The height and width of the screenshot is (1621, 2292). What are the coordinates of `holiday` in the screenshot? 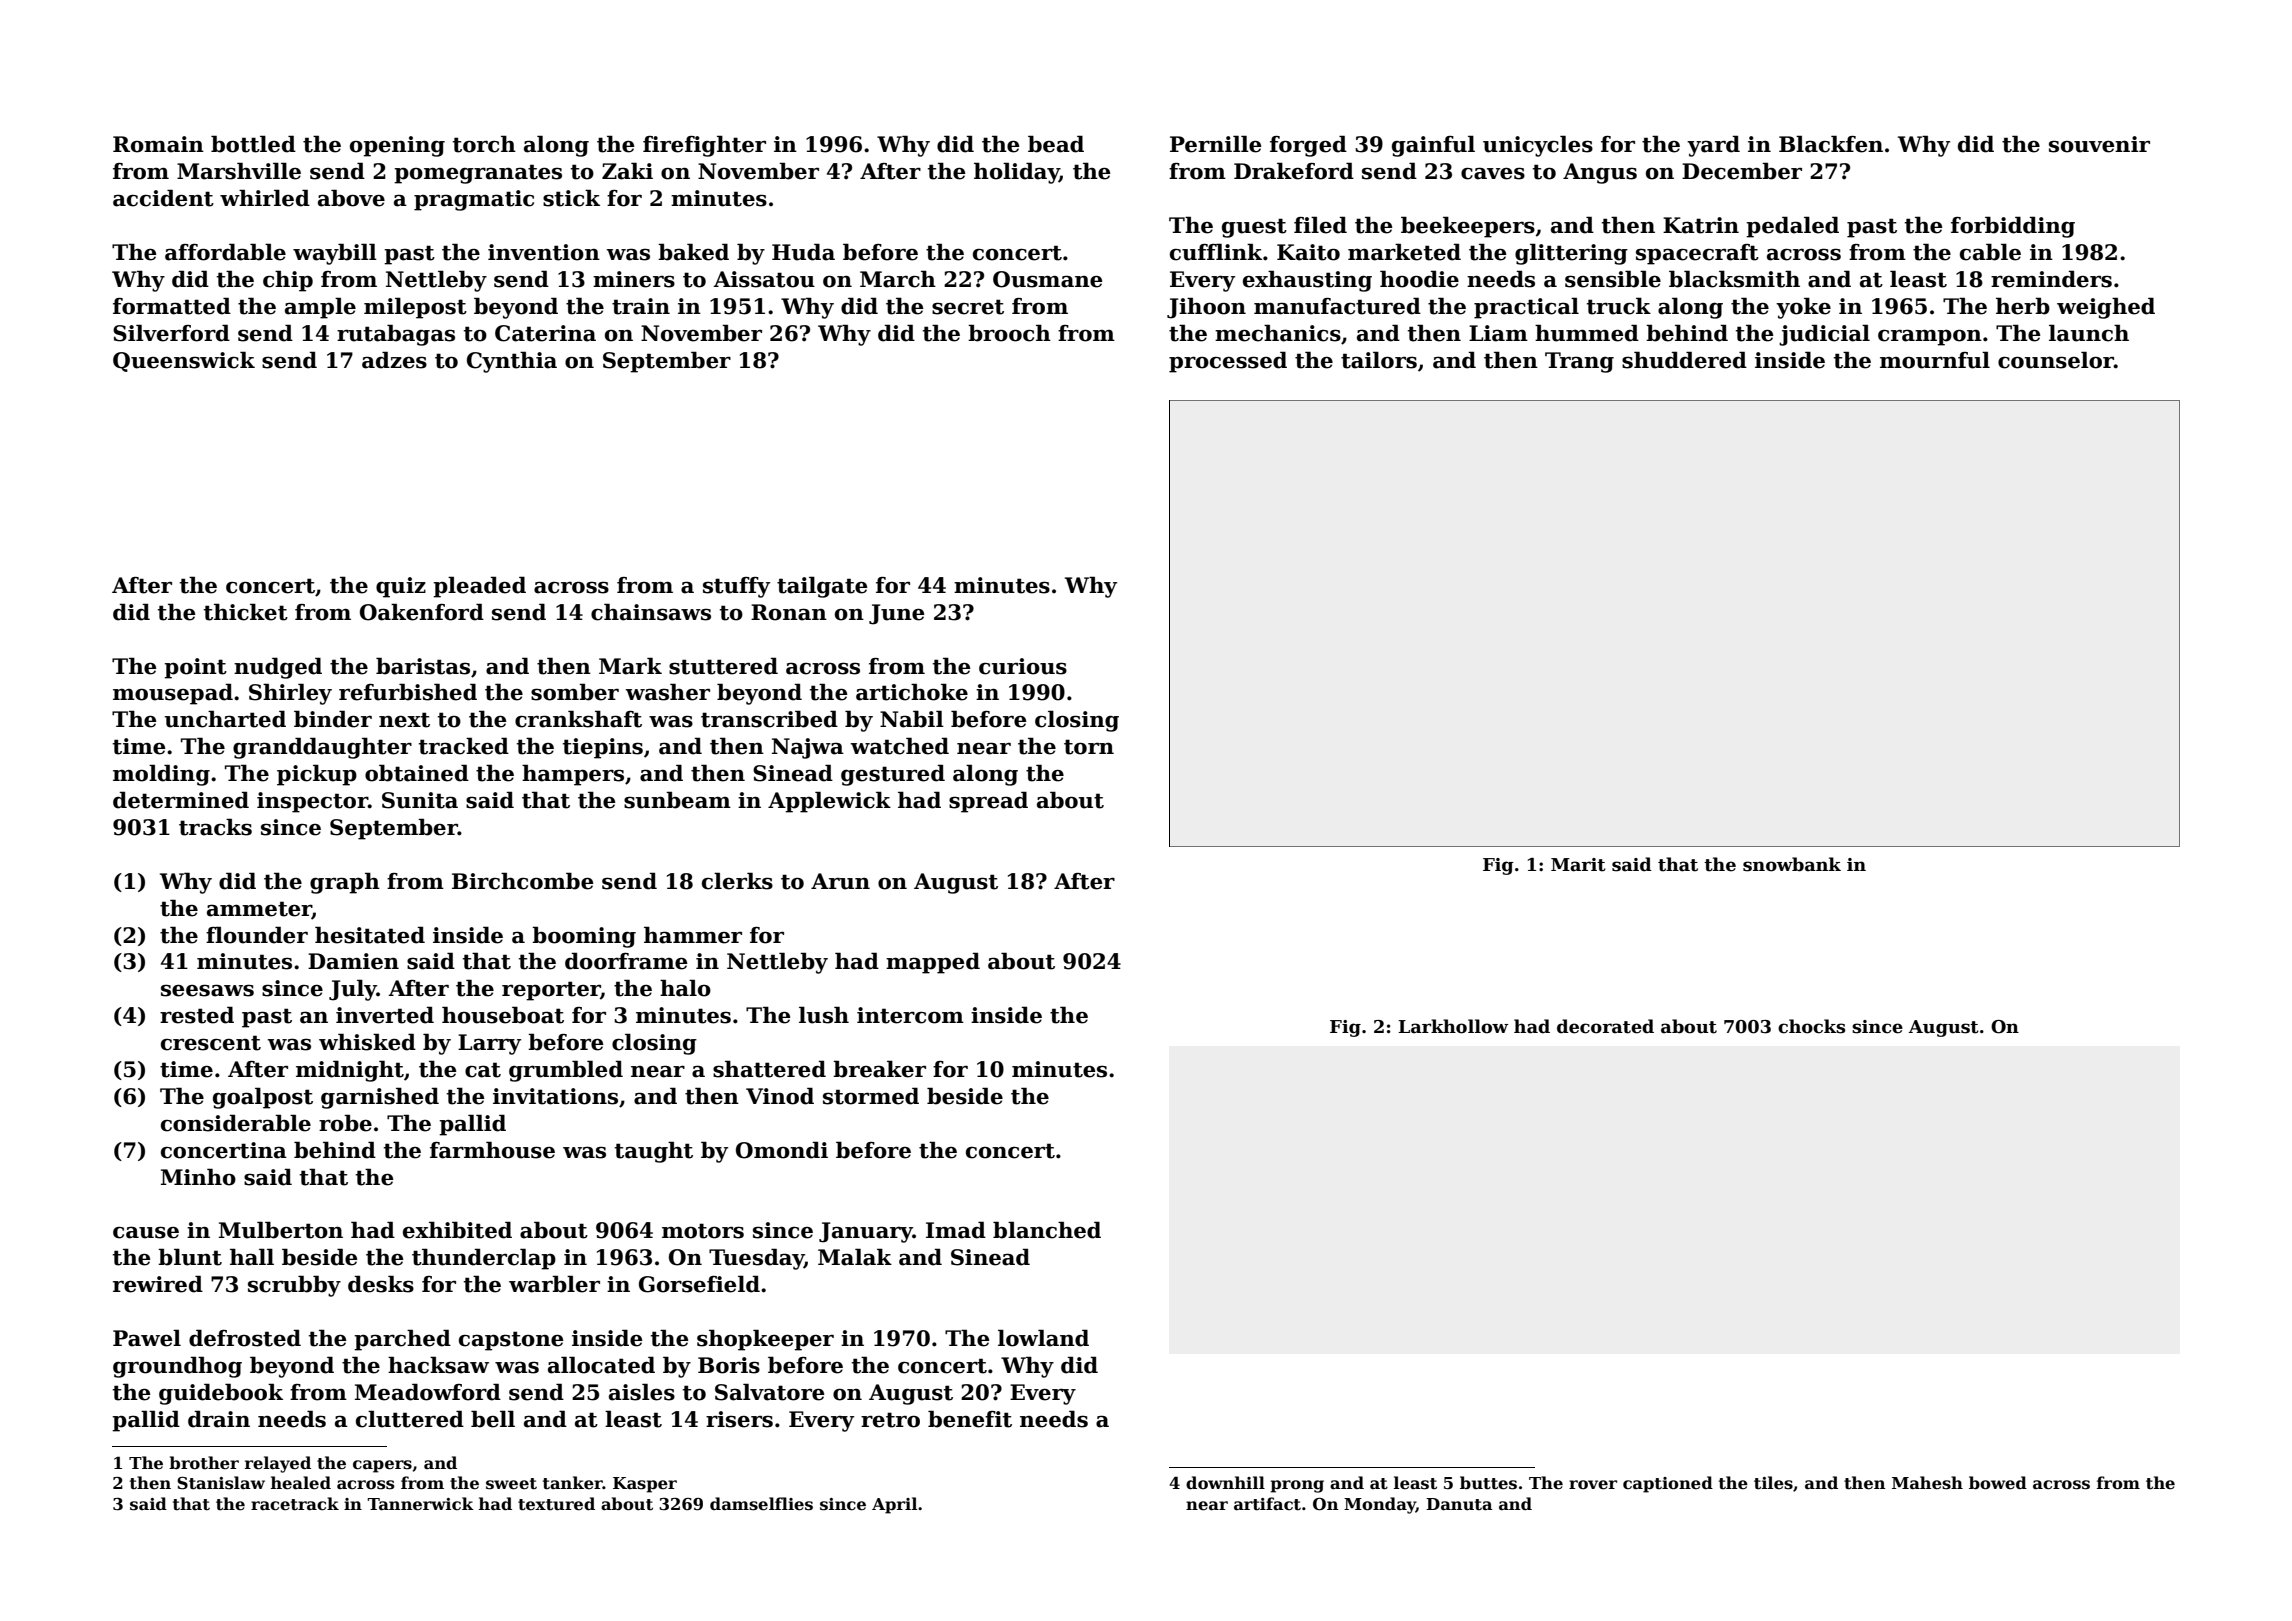 It's located at (1016, 173).
